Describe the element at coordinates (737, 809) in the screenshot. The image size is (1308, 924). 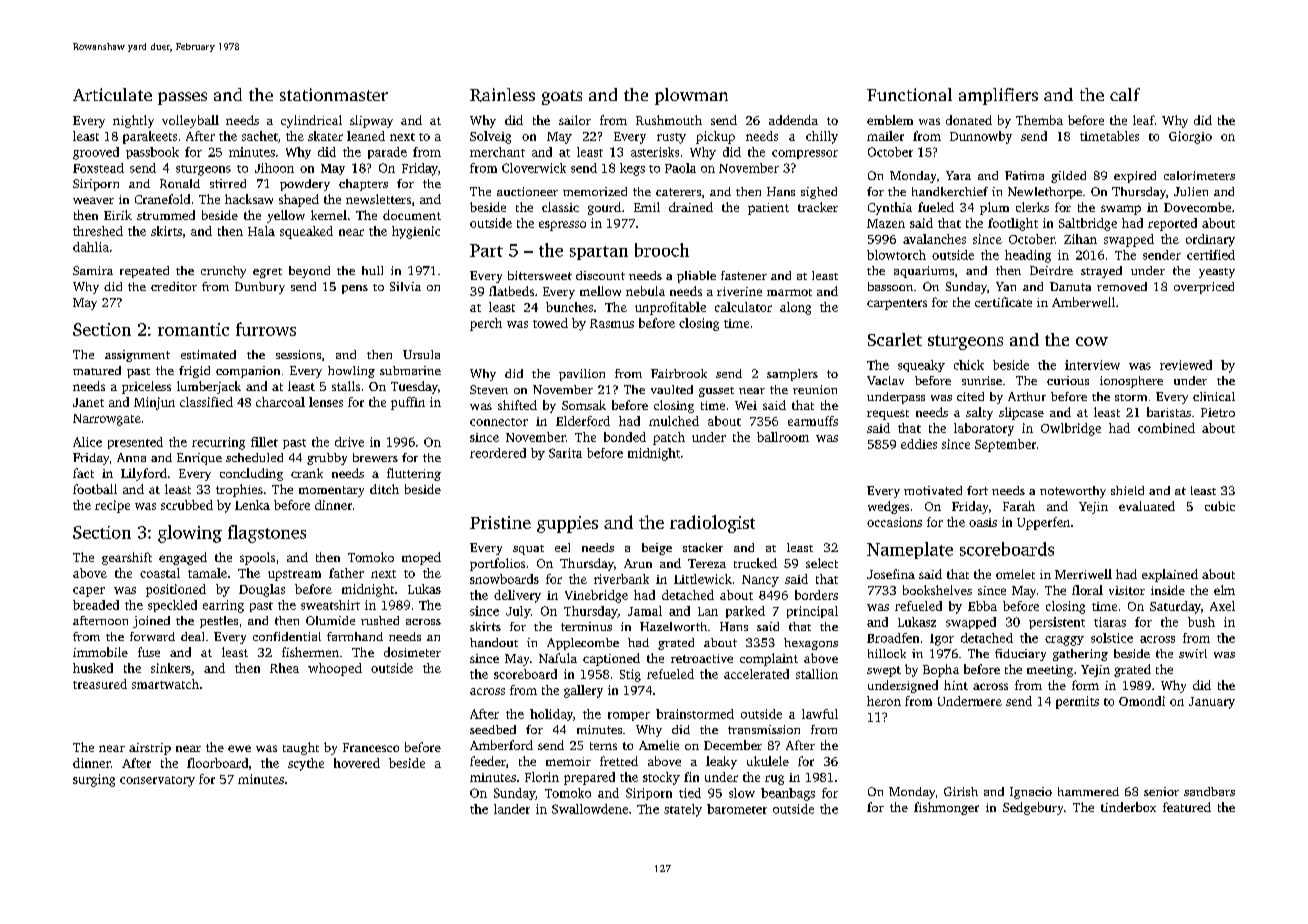
I see `barometer` at that location.
